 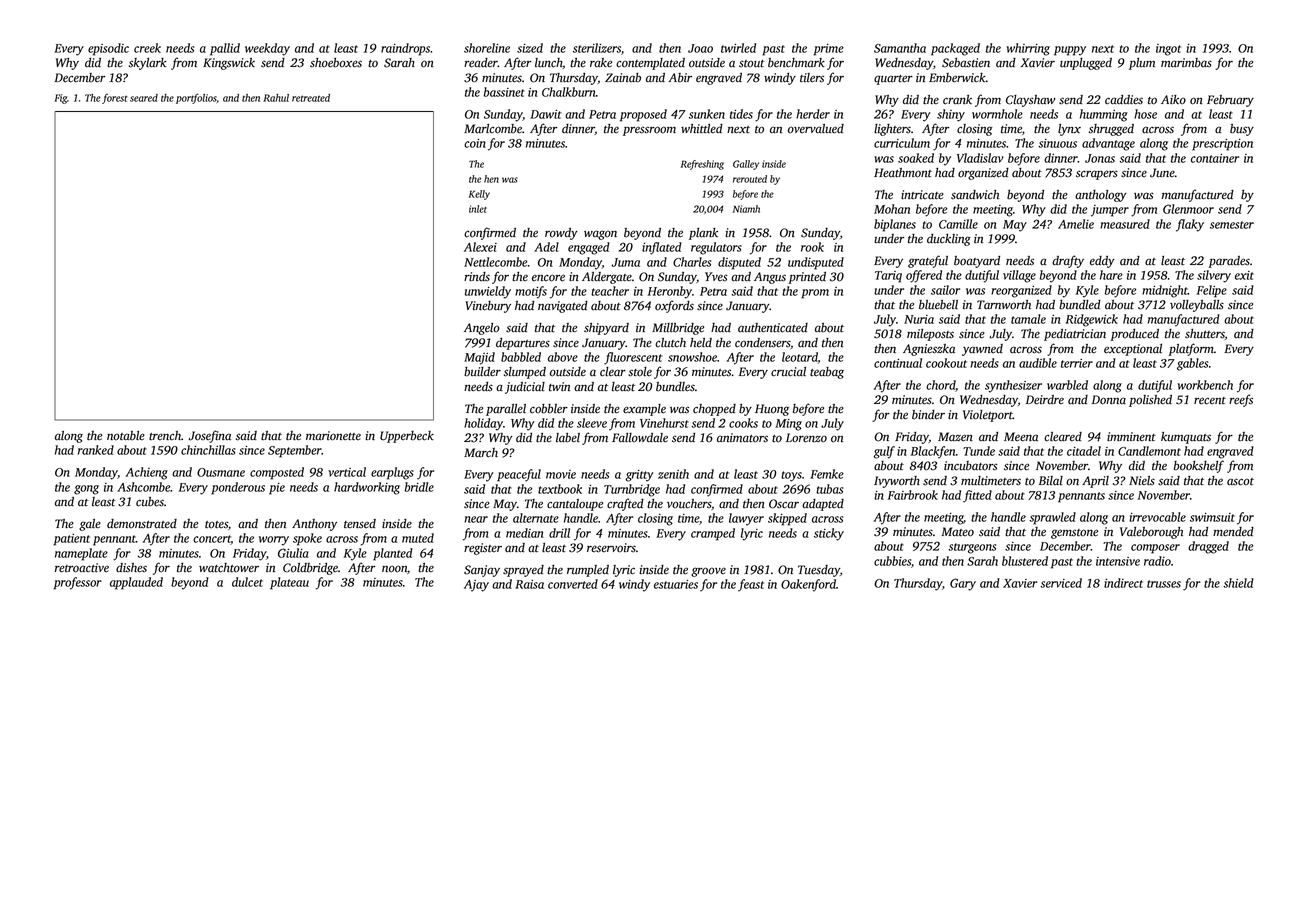 What do you see at coordinates (289, 583) in the screenshot?
I see `plateau` at bounding box center [289, 583].
